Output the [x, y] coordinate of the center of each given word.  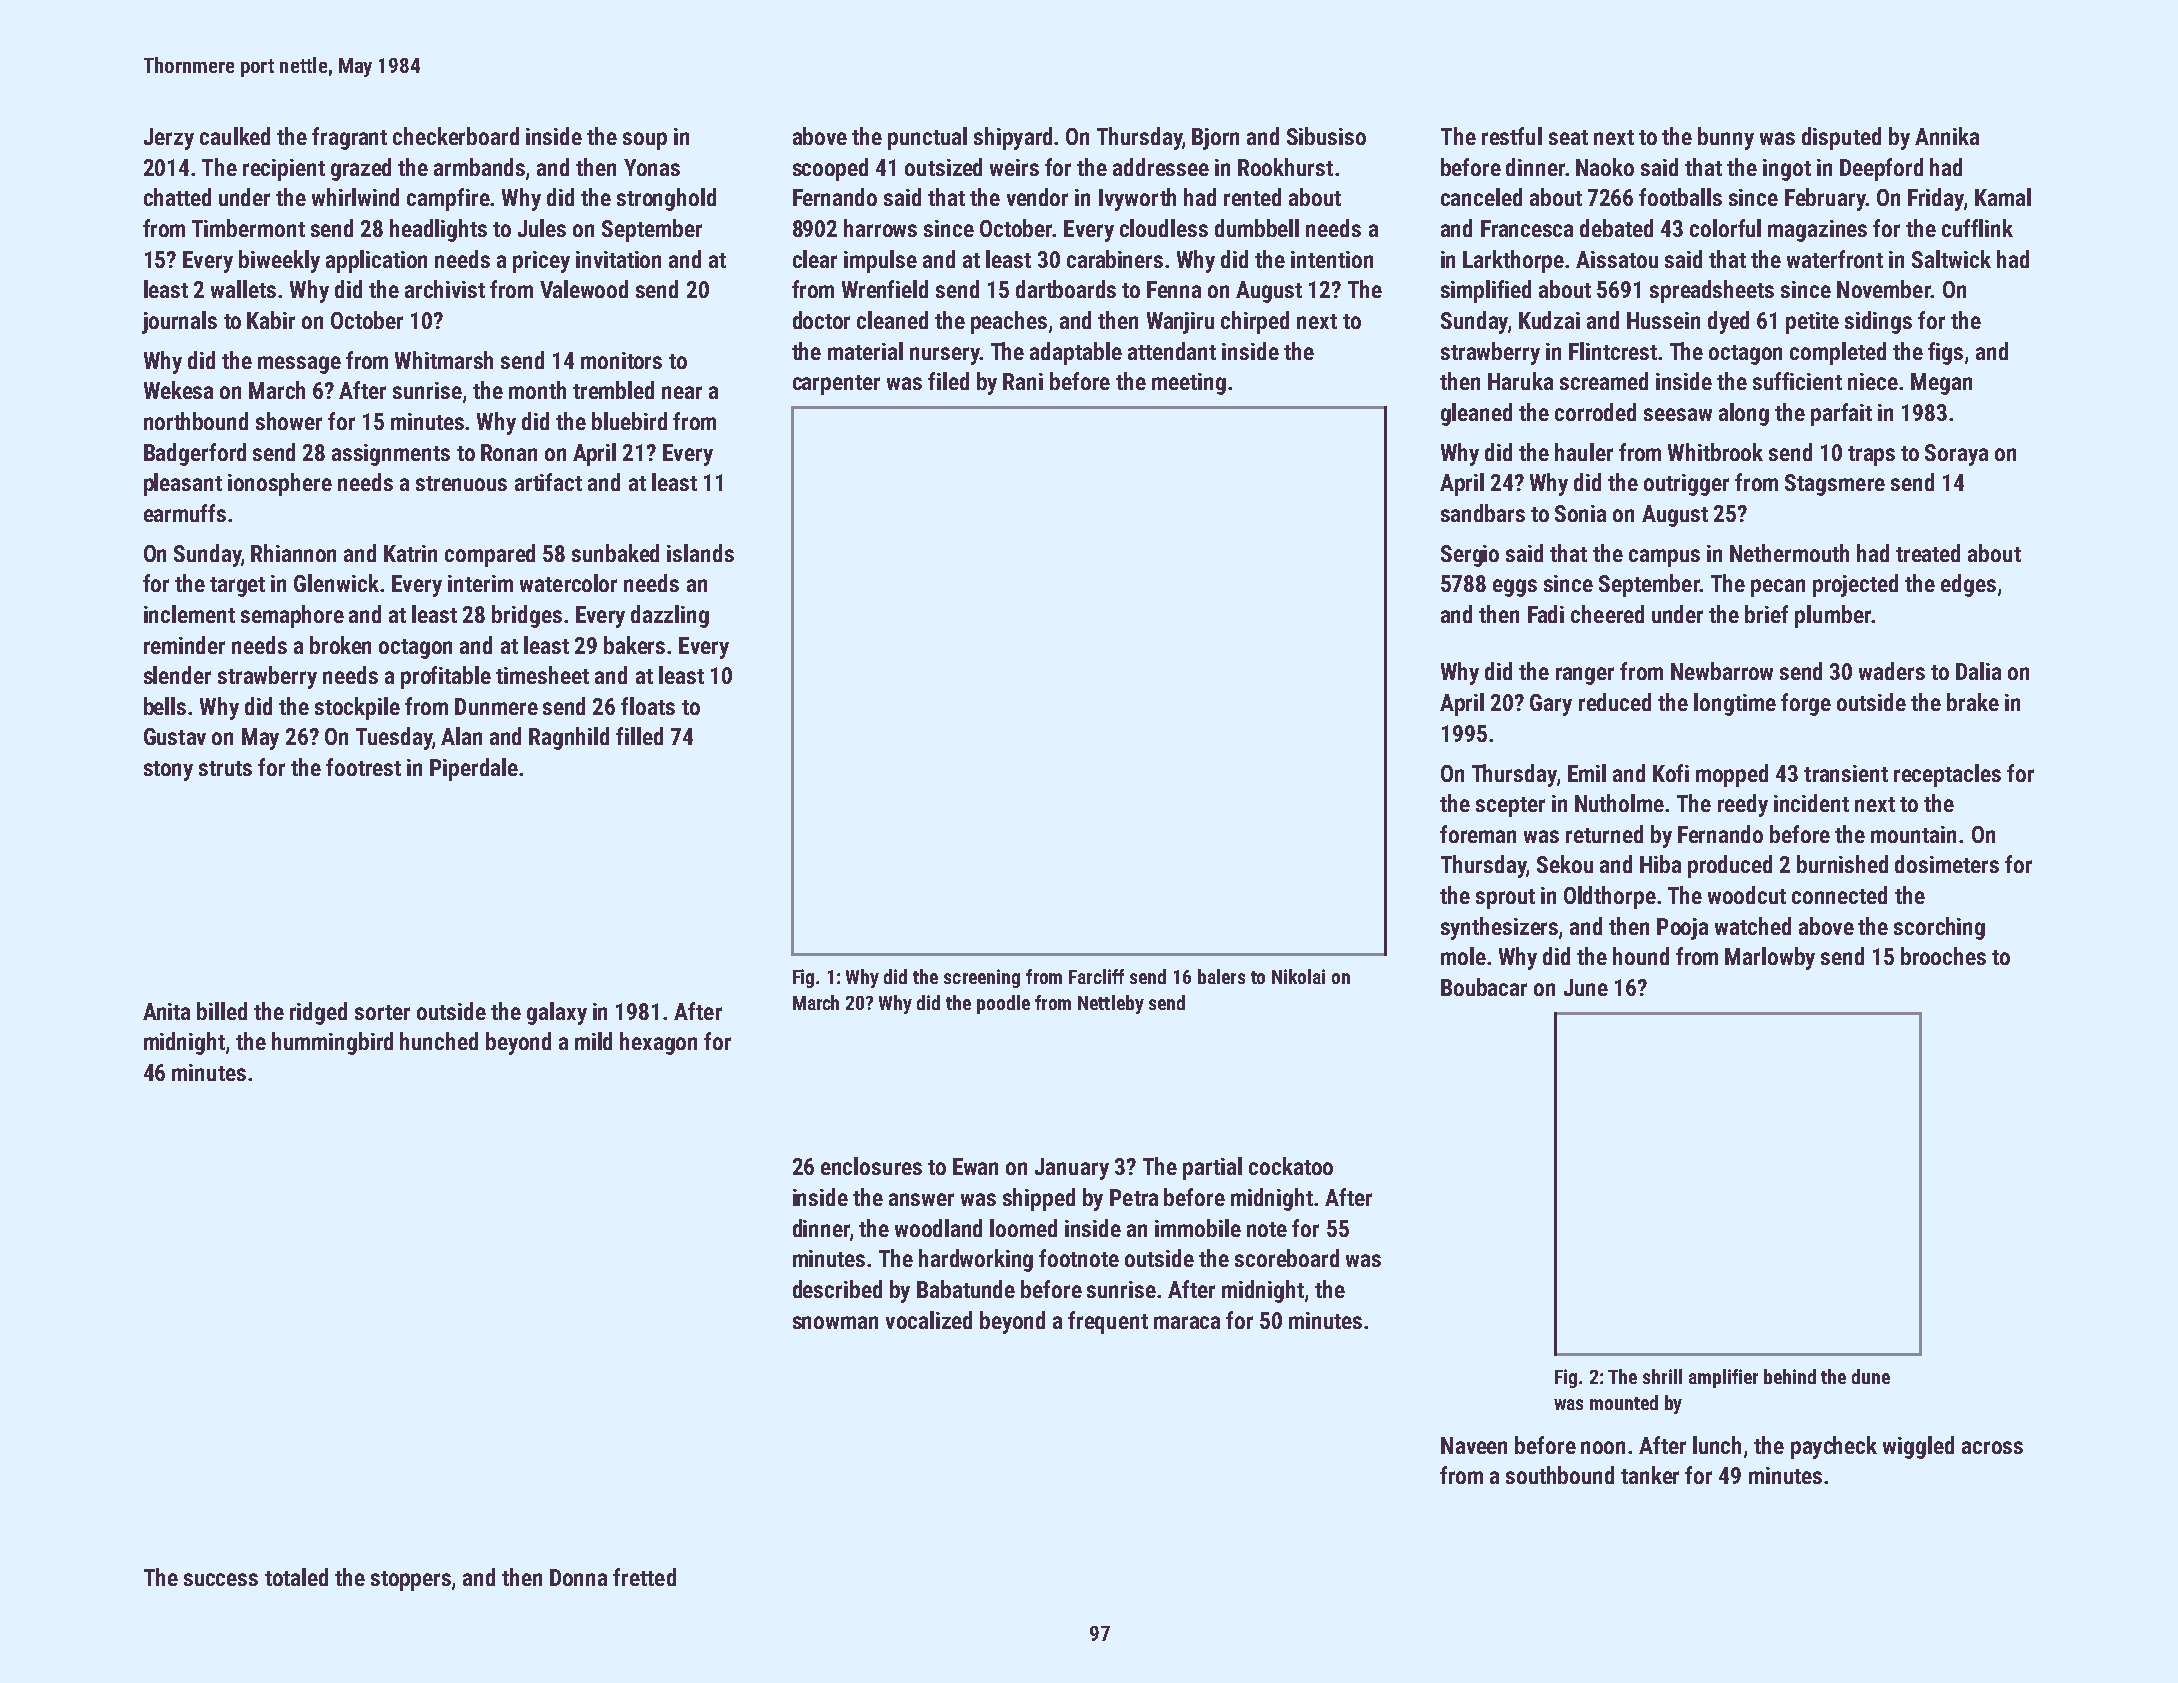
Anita [166, 1011]
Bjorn [1215, 139]
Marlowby [1770, 958]
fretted [644, 1577]
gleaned [1476, 414]
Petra [1134, 1197]
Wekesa [178, 390]
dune [1871, 1376]
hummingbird [332, 1043]
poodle [1003, 1004]
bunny [1726, 138]
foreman [1478, 834]
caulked [235, 136]
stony [168, 771]
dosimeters [1947, 864]
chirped [1255, 322]
